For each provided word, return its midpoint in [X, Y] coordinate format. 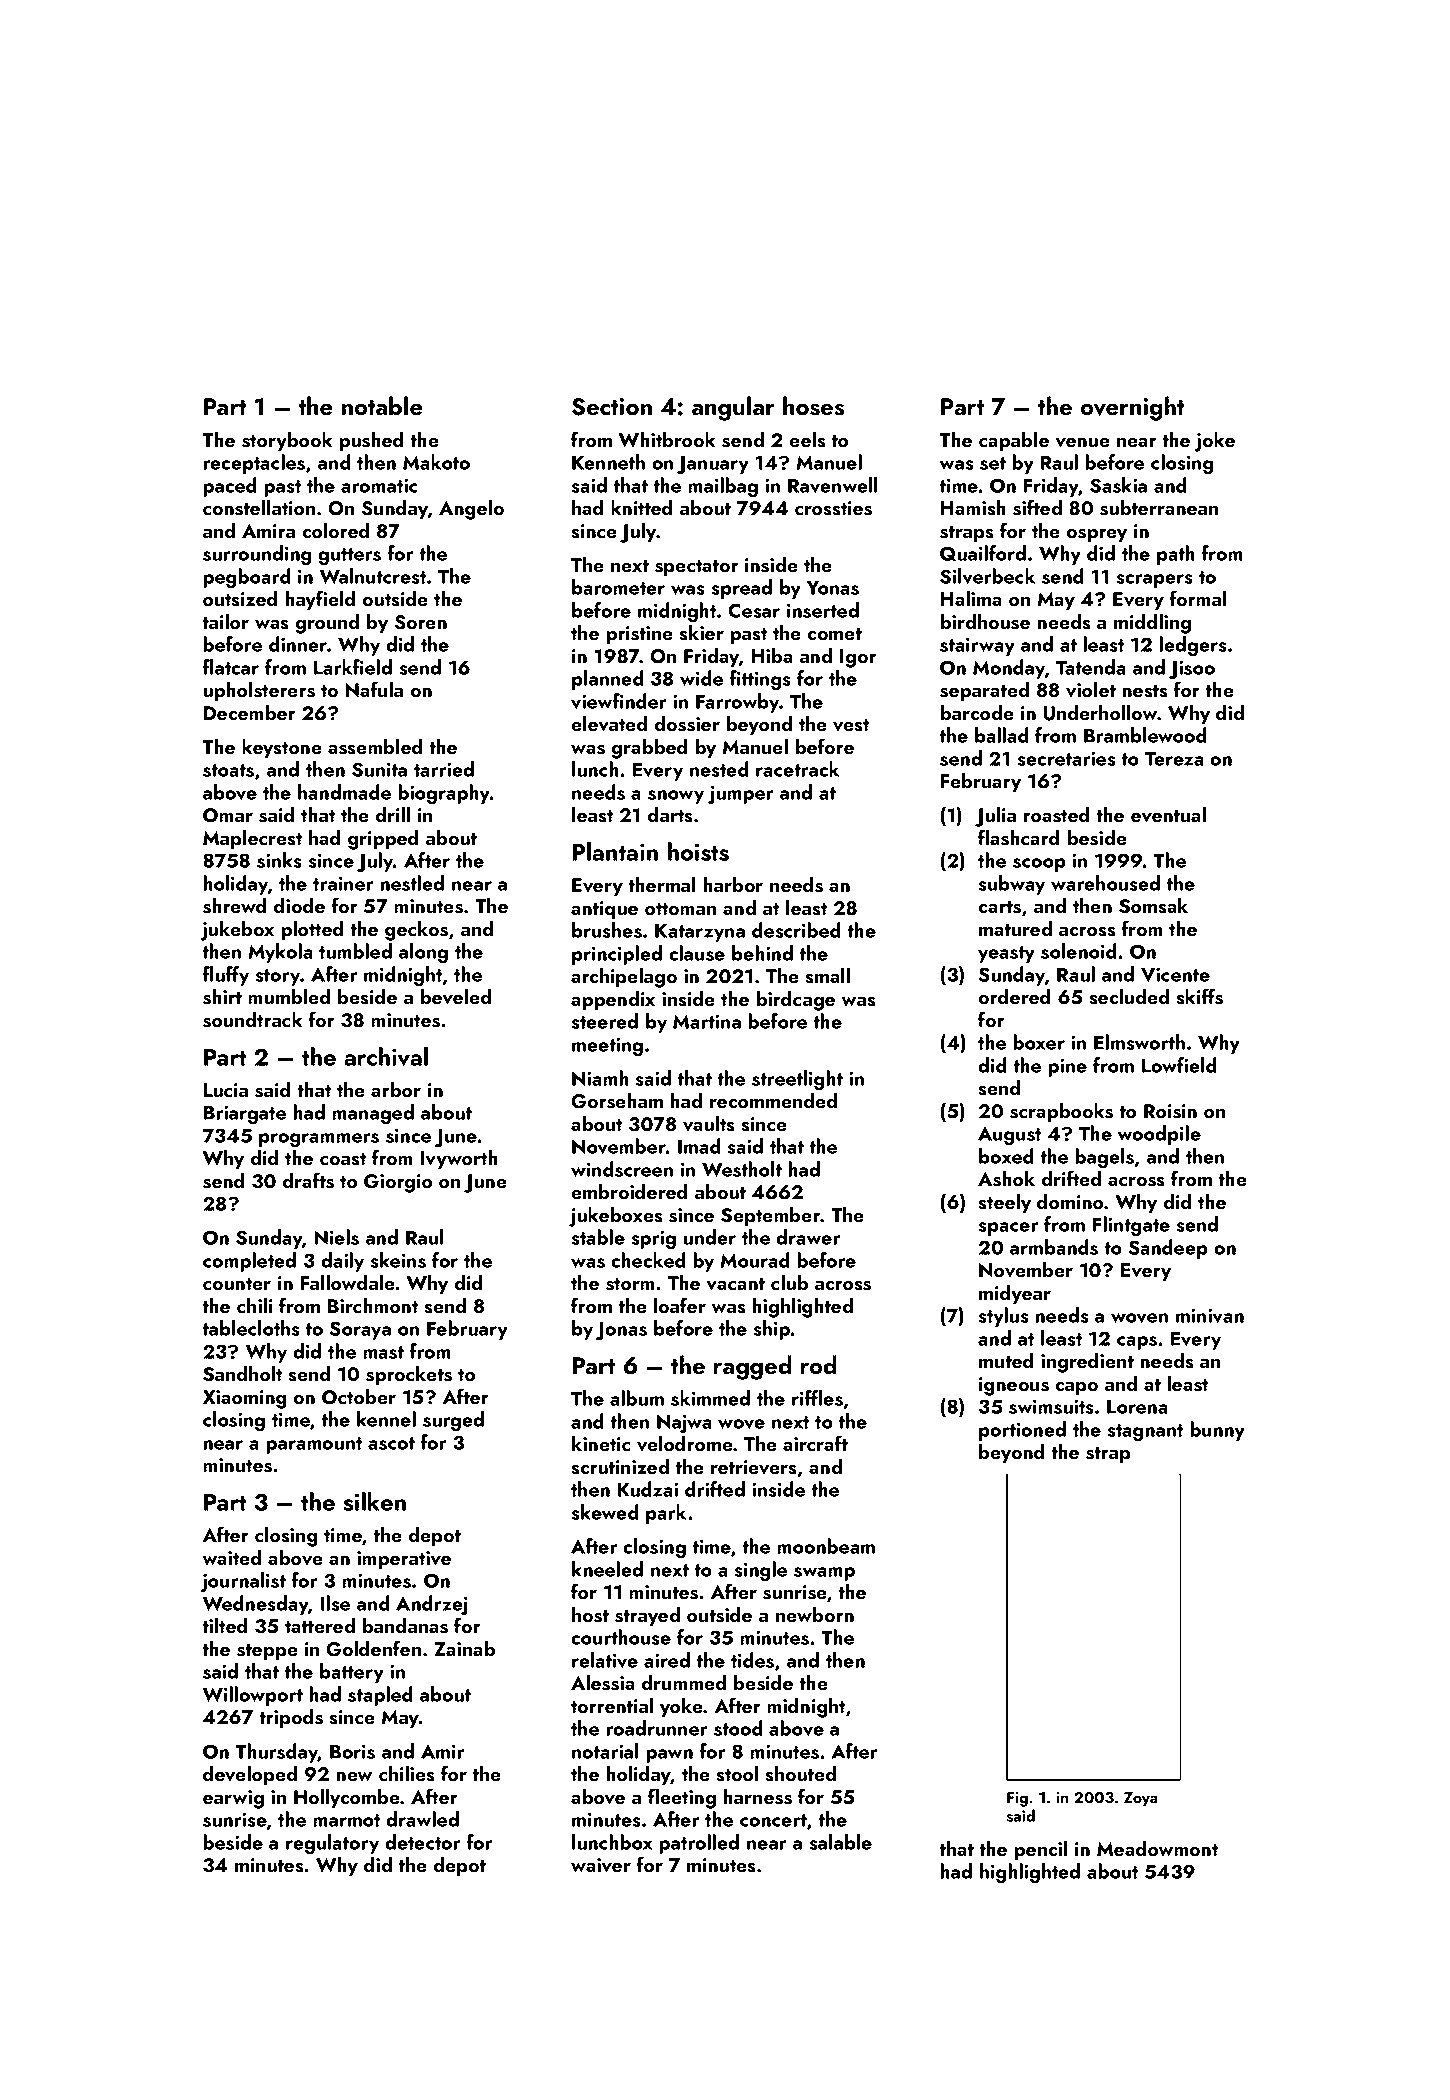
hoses [813, 406]
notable [382, 406]
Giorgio [398, 1183]
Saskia [1118, 485]
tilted [225, 1625]
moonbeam [826, 1546]
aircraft [815, 1443]
